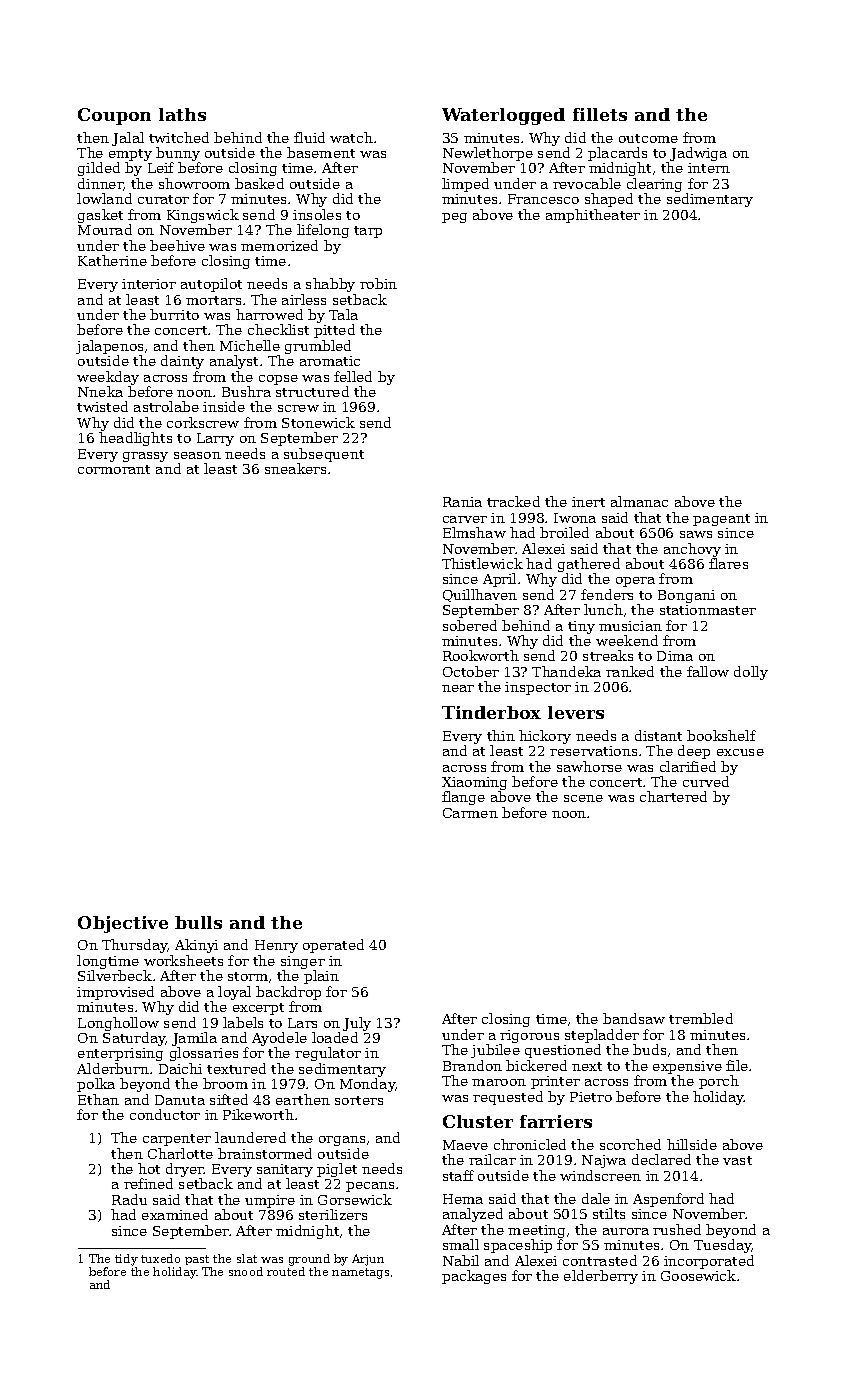 This page has width=849, height=1400. I want to click on textured, so click(236, 1068).
